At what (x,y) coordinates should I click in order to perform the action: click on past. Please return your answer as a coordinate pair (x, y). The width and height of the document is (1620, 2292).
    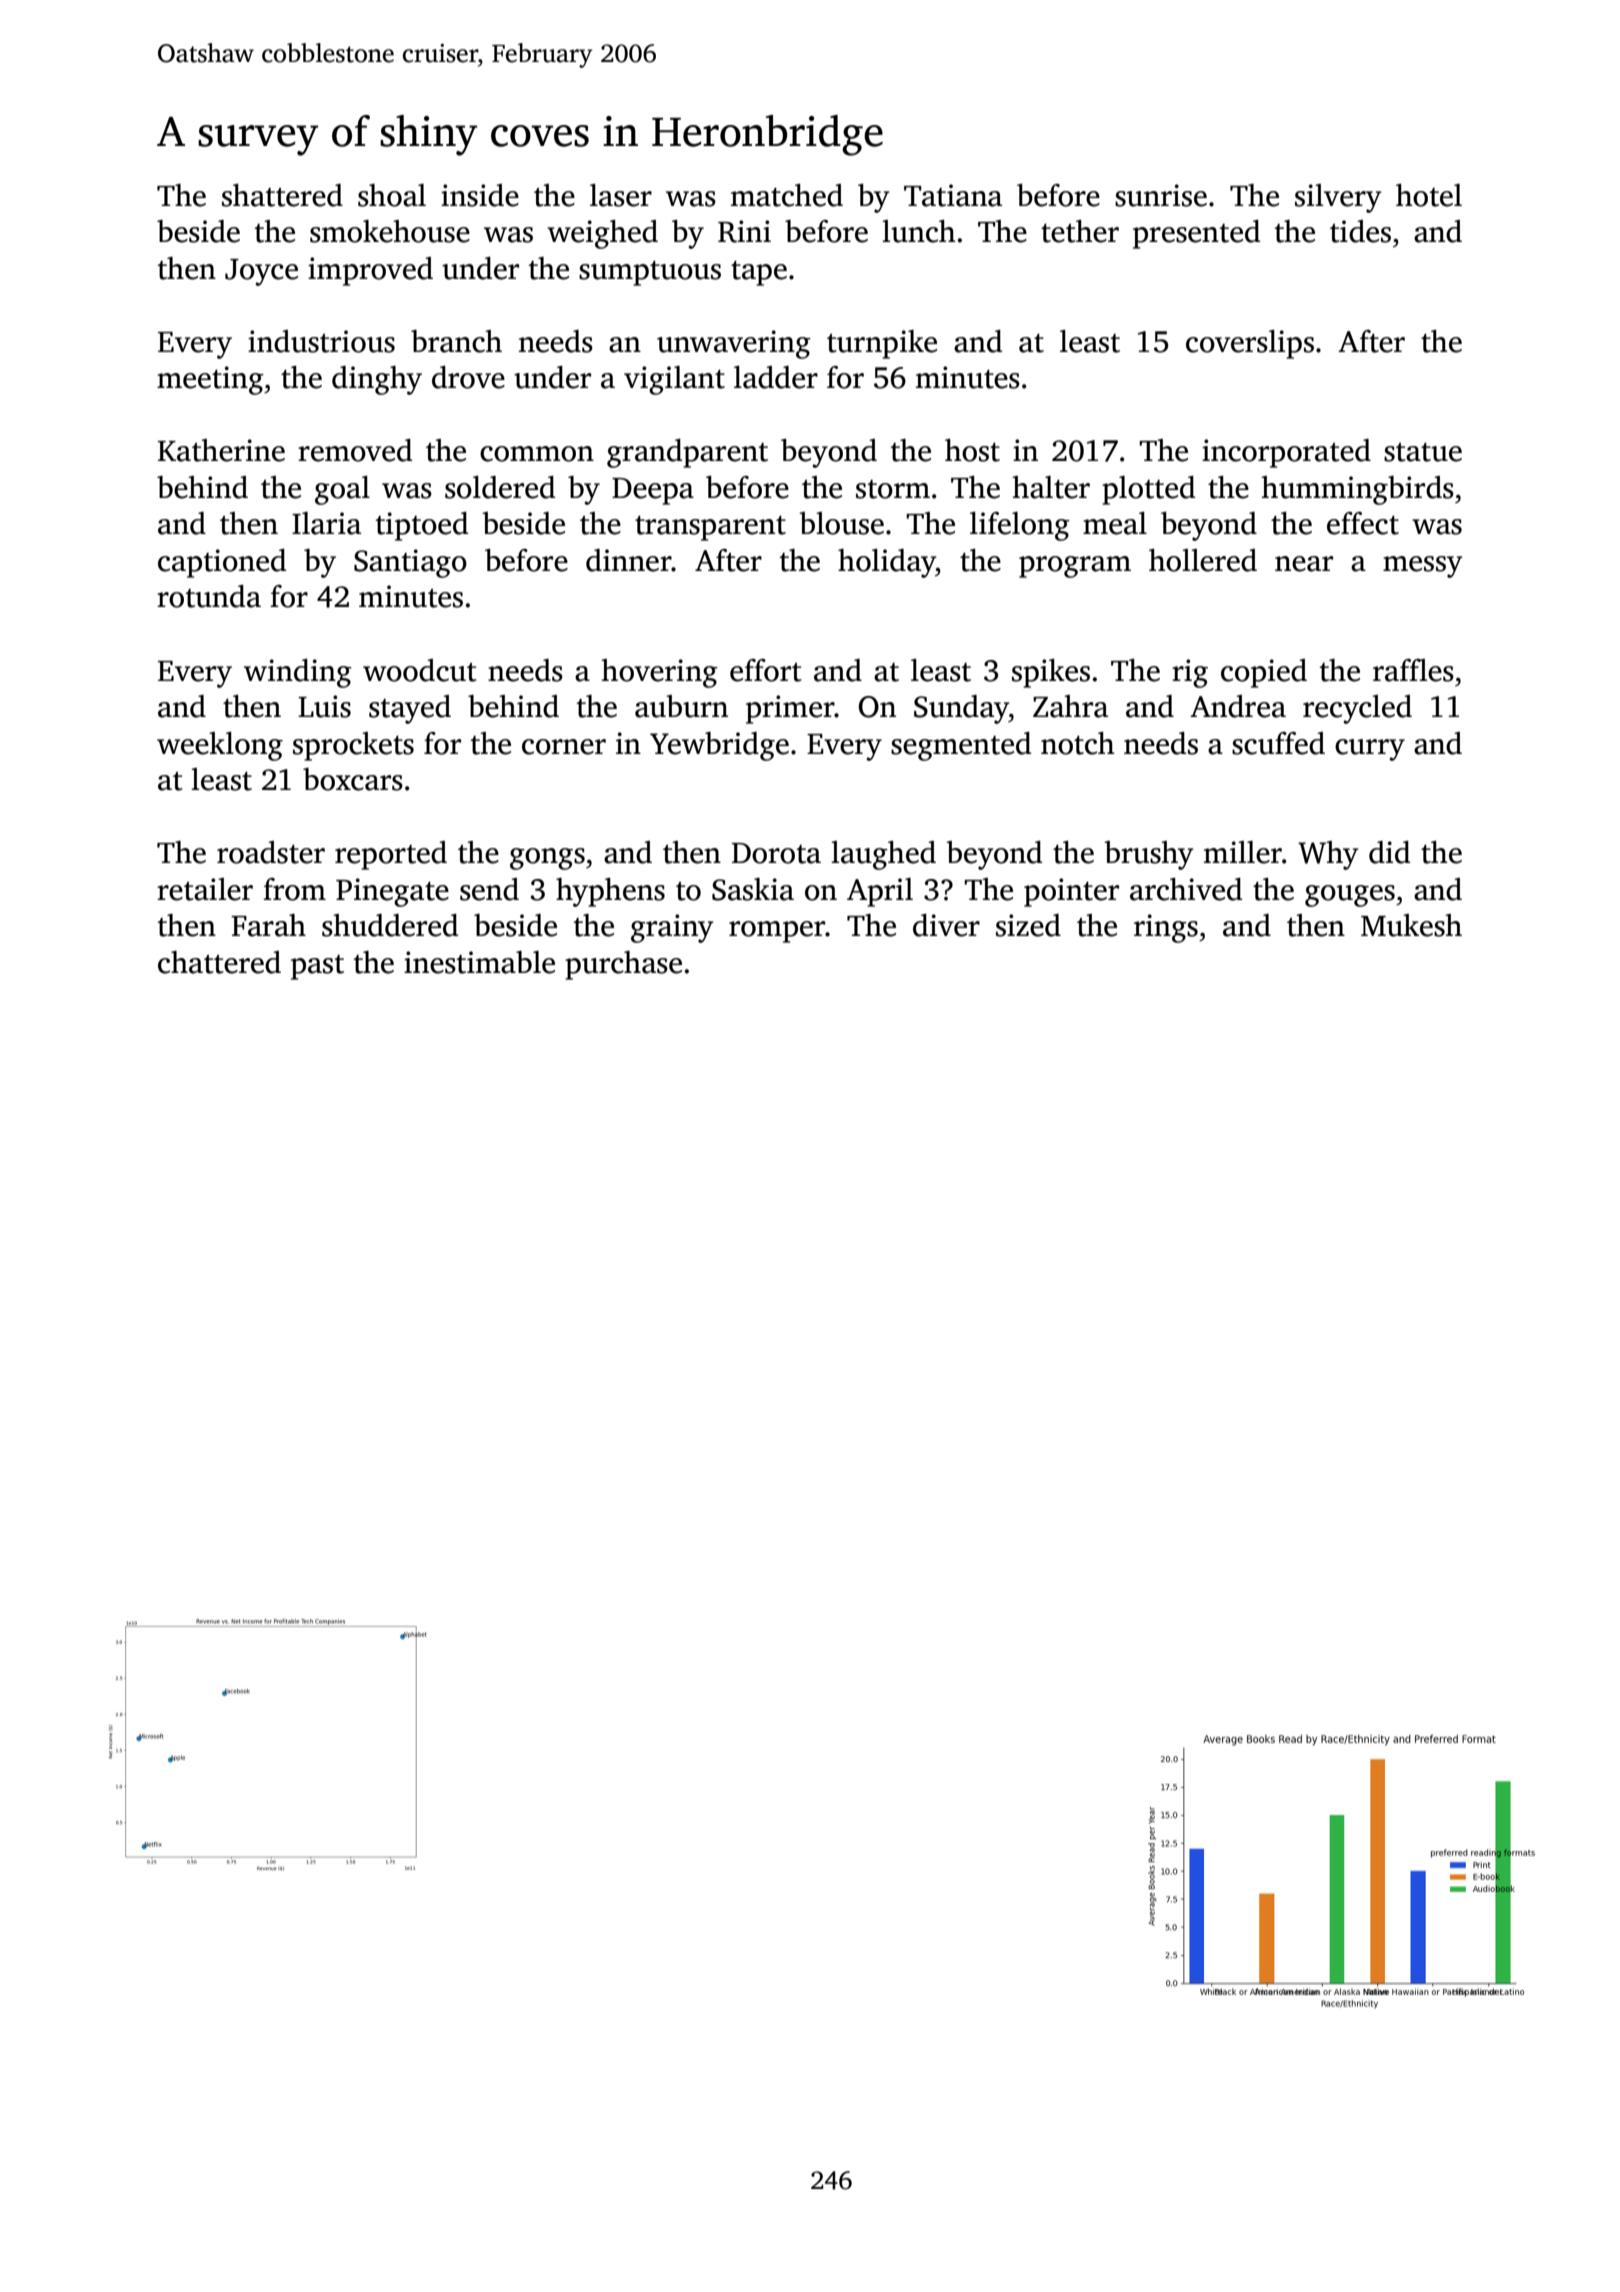
    Looking at the image, I should click on (317, 967).
